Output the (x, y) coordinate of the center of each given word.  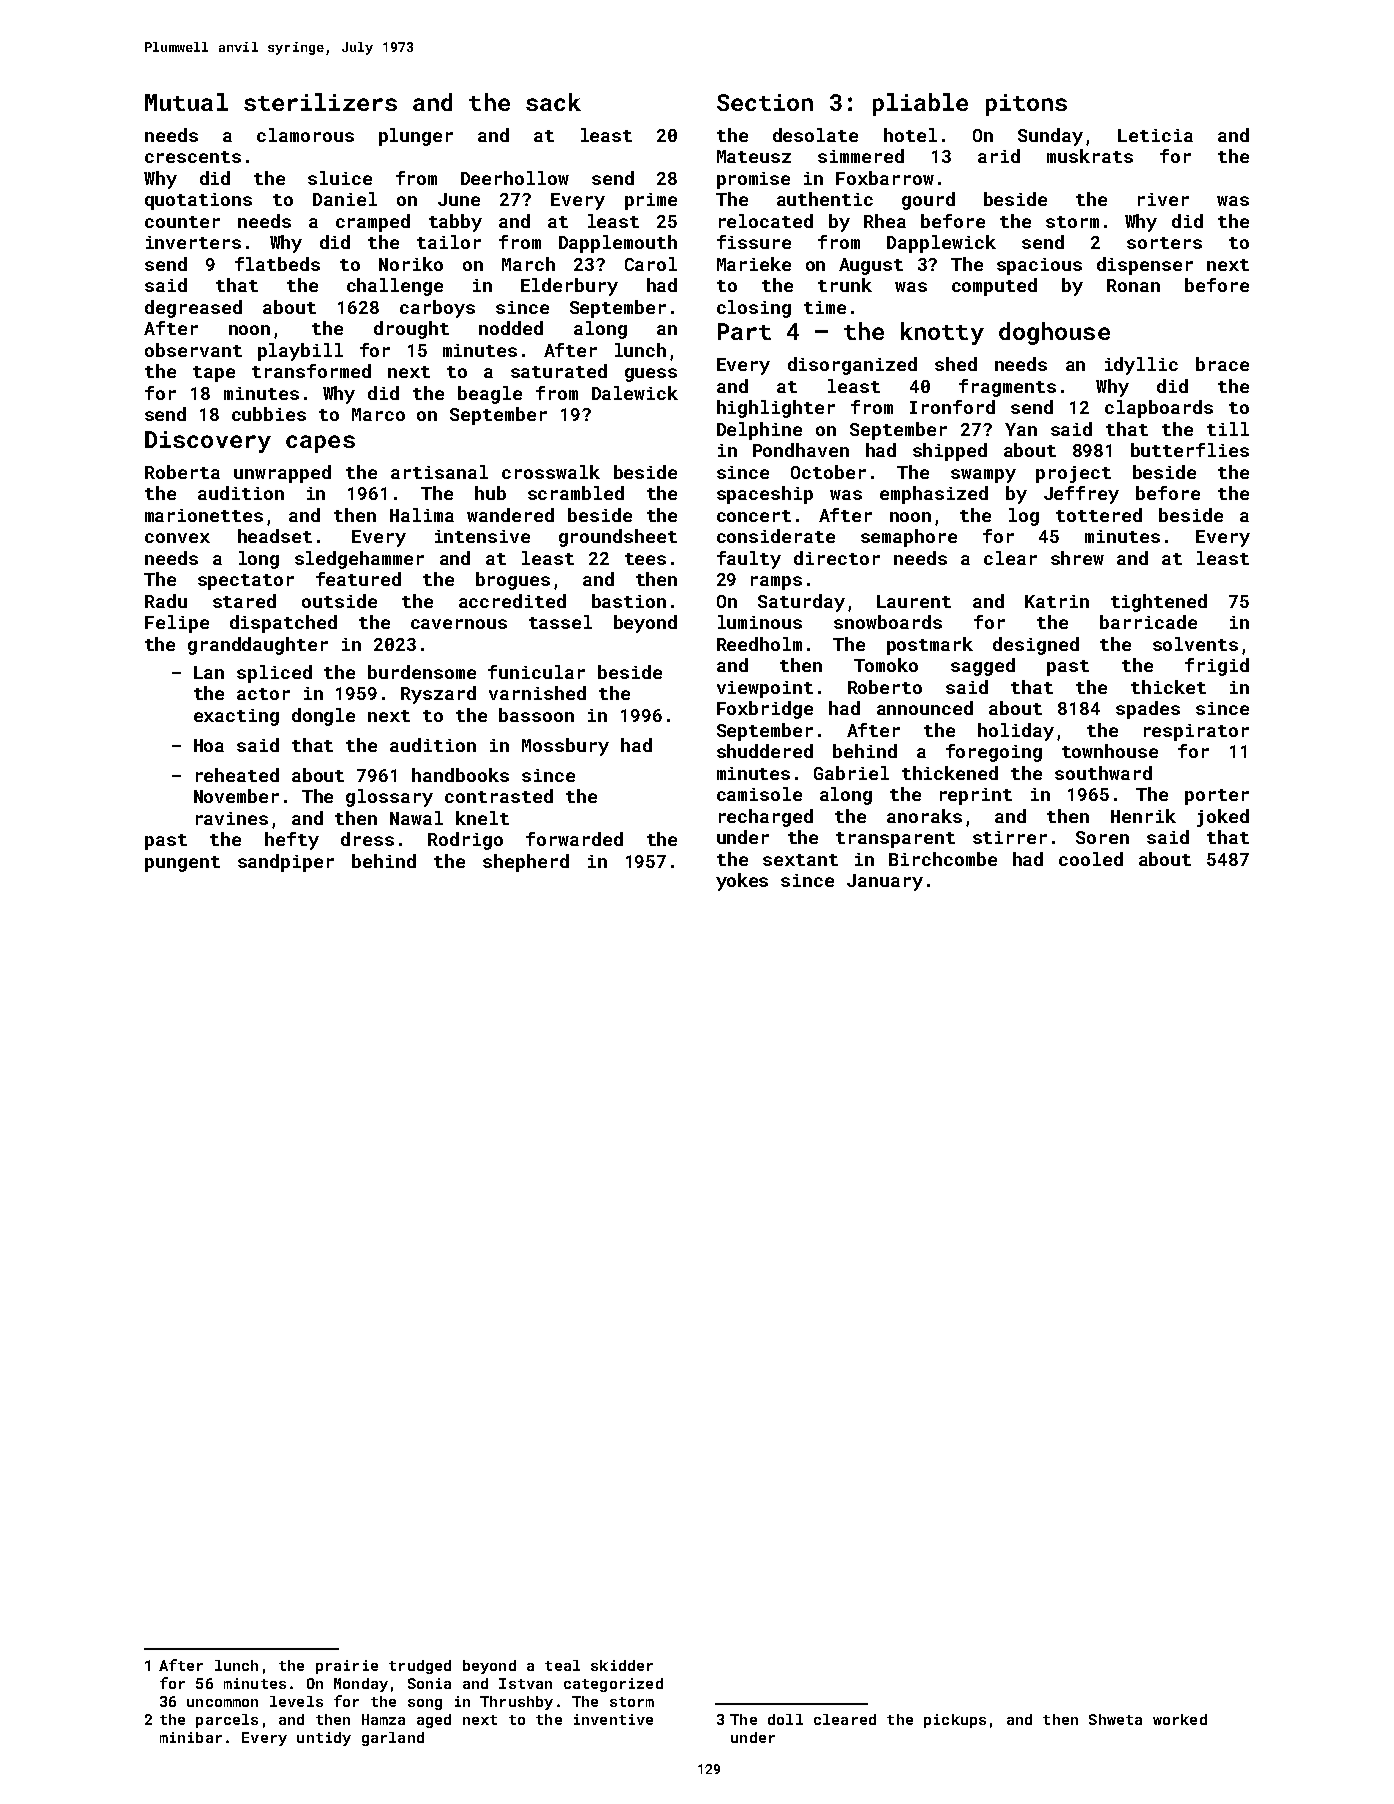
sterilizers (320, 102)
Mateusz (754, 156)
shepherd (526, 863)
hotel (910, 135)
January (885, 882)
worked (1180, 1719)
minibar (191, 1737)
